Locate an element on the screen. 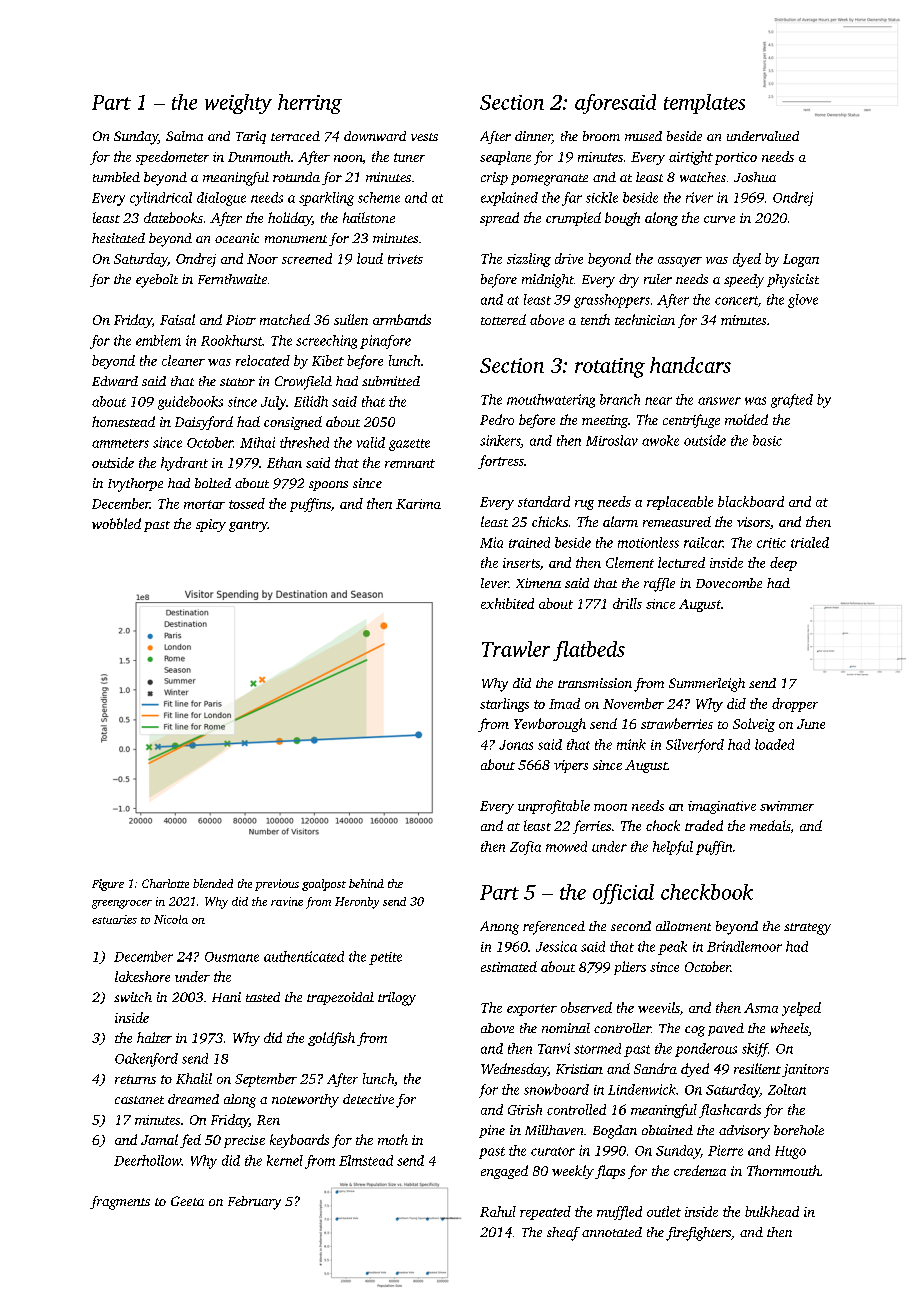 This screenshot has width=924, height=1308. guidebooks is located at coordinates (190, 403).
